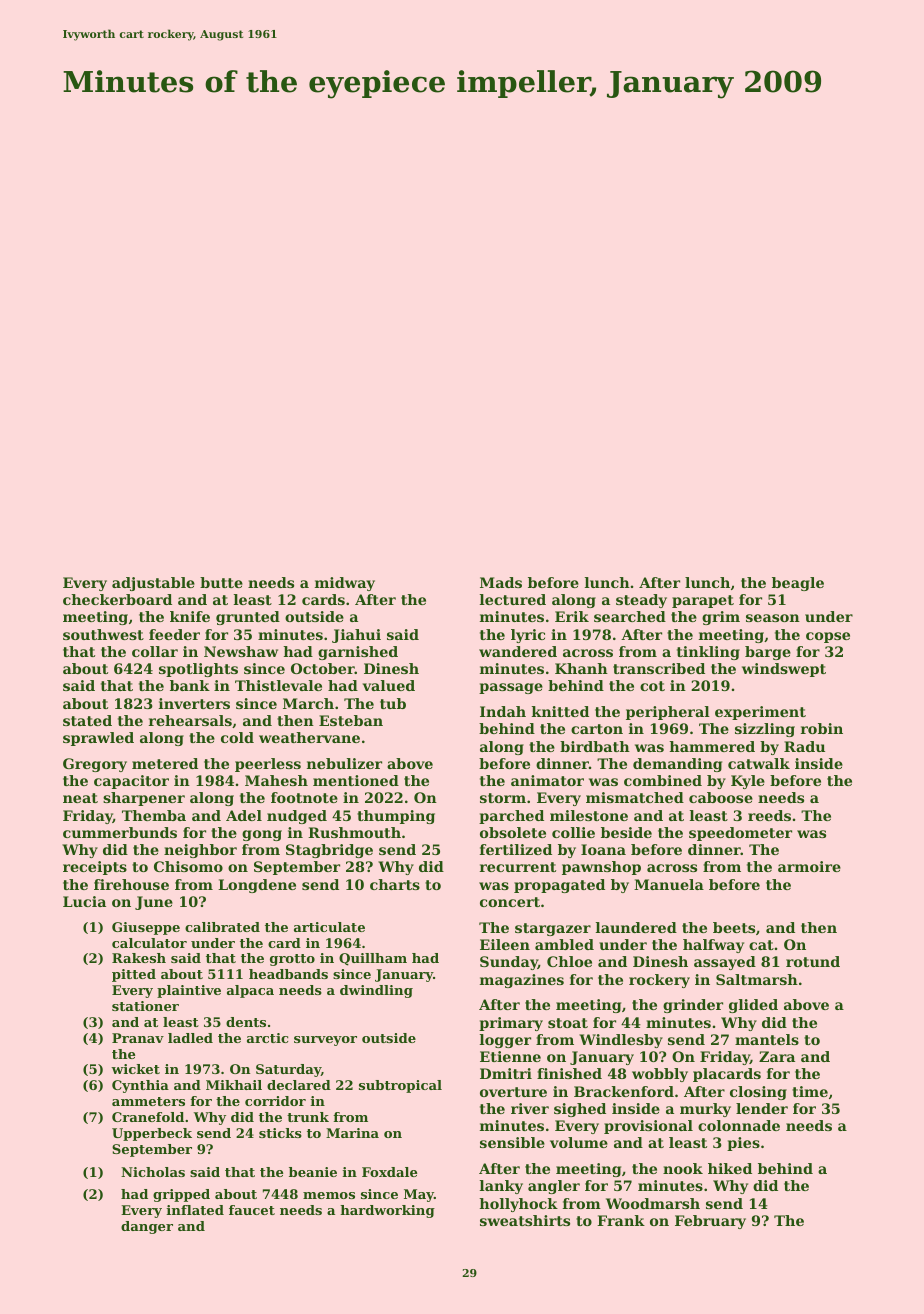  What do you see at coordinates (278, 685) in the document?
I see `Thistlevale` at bounding box center [278, 685].
